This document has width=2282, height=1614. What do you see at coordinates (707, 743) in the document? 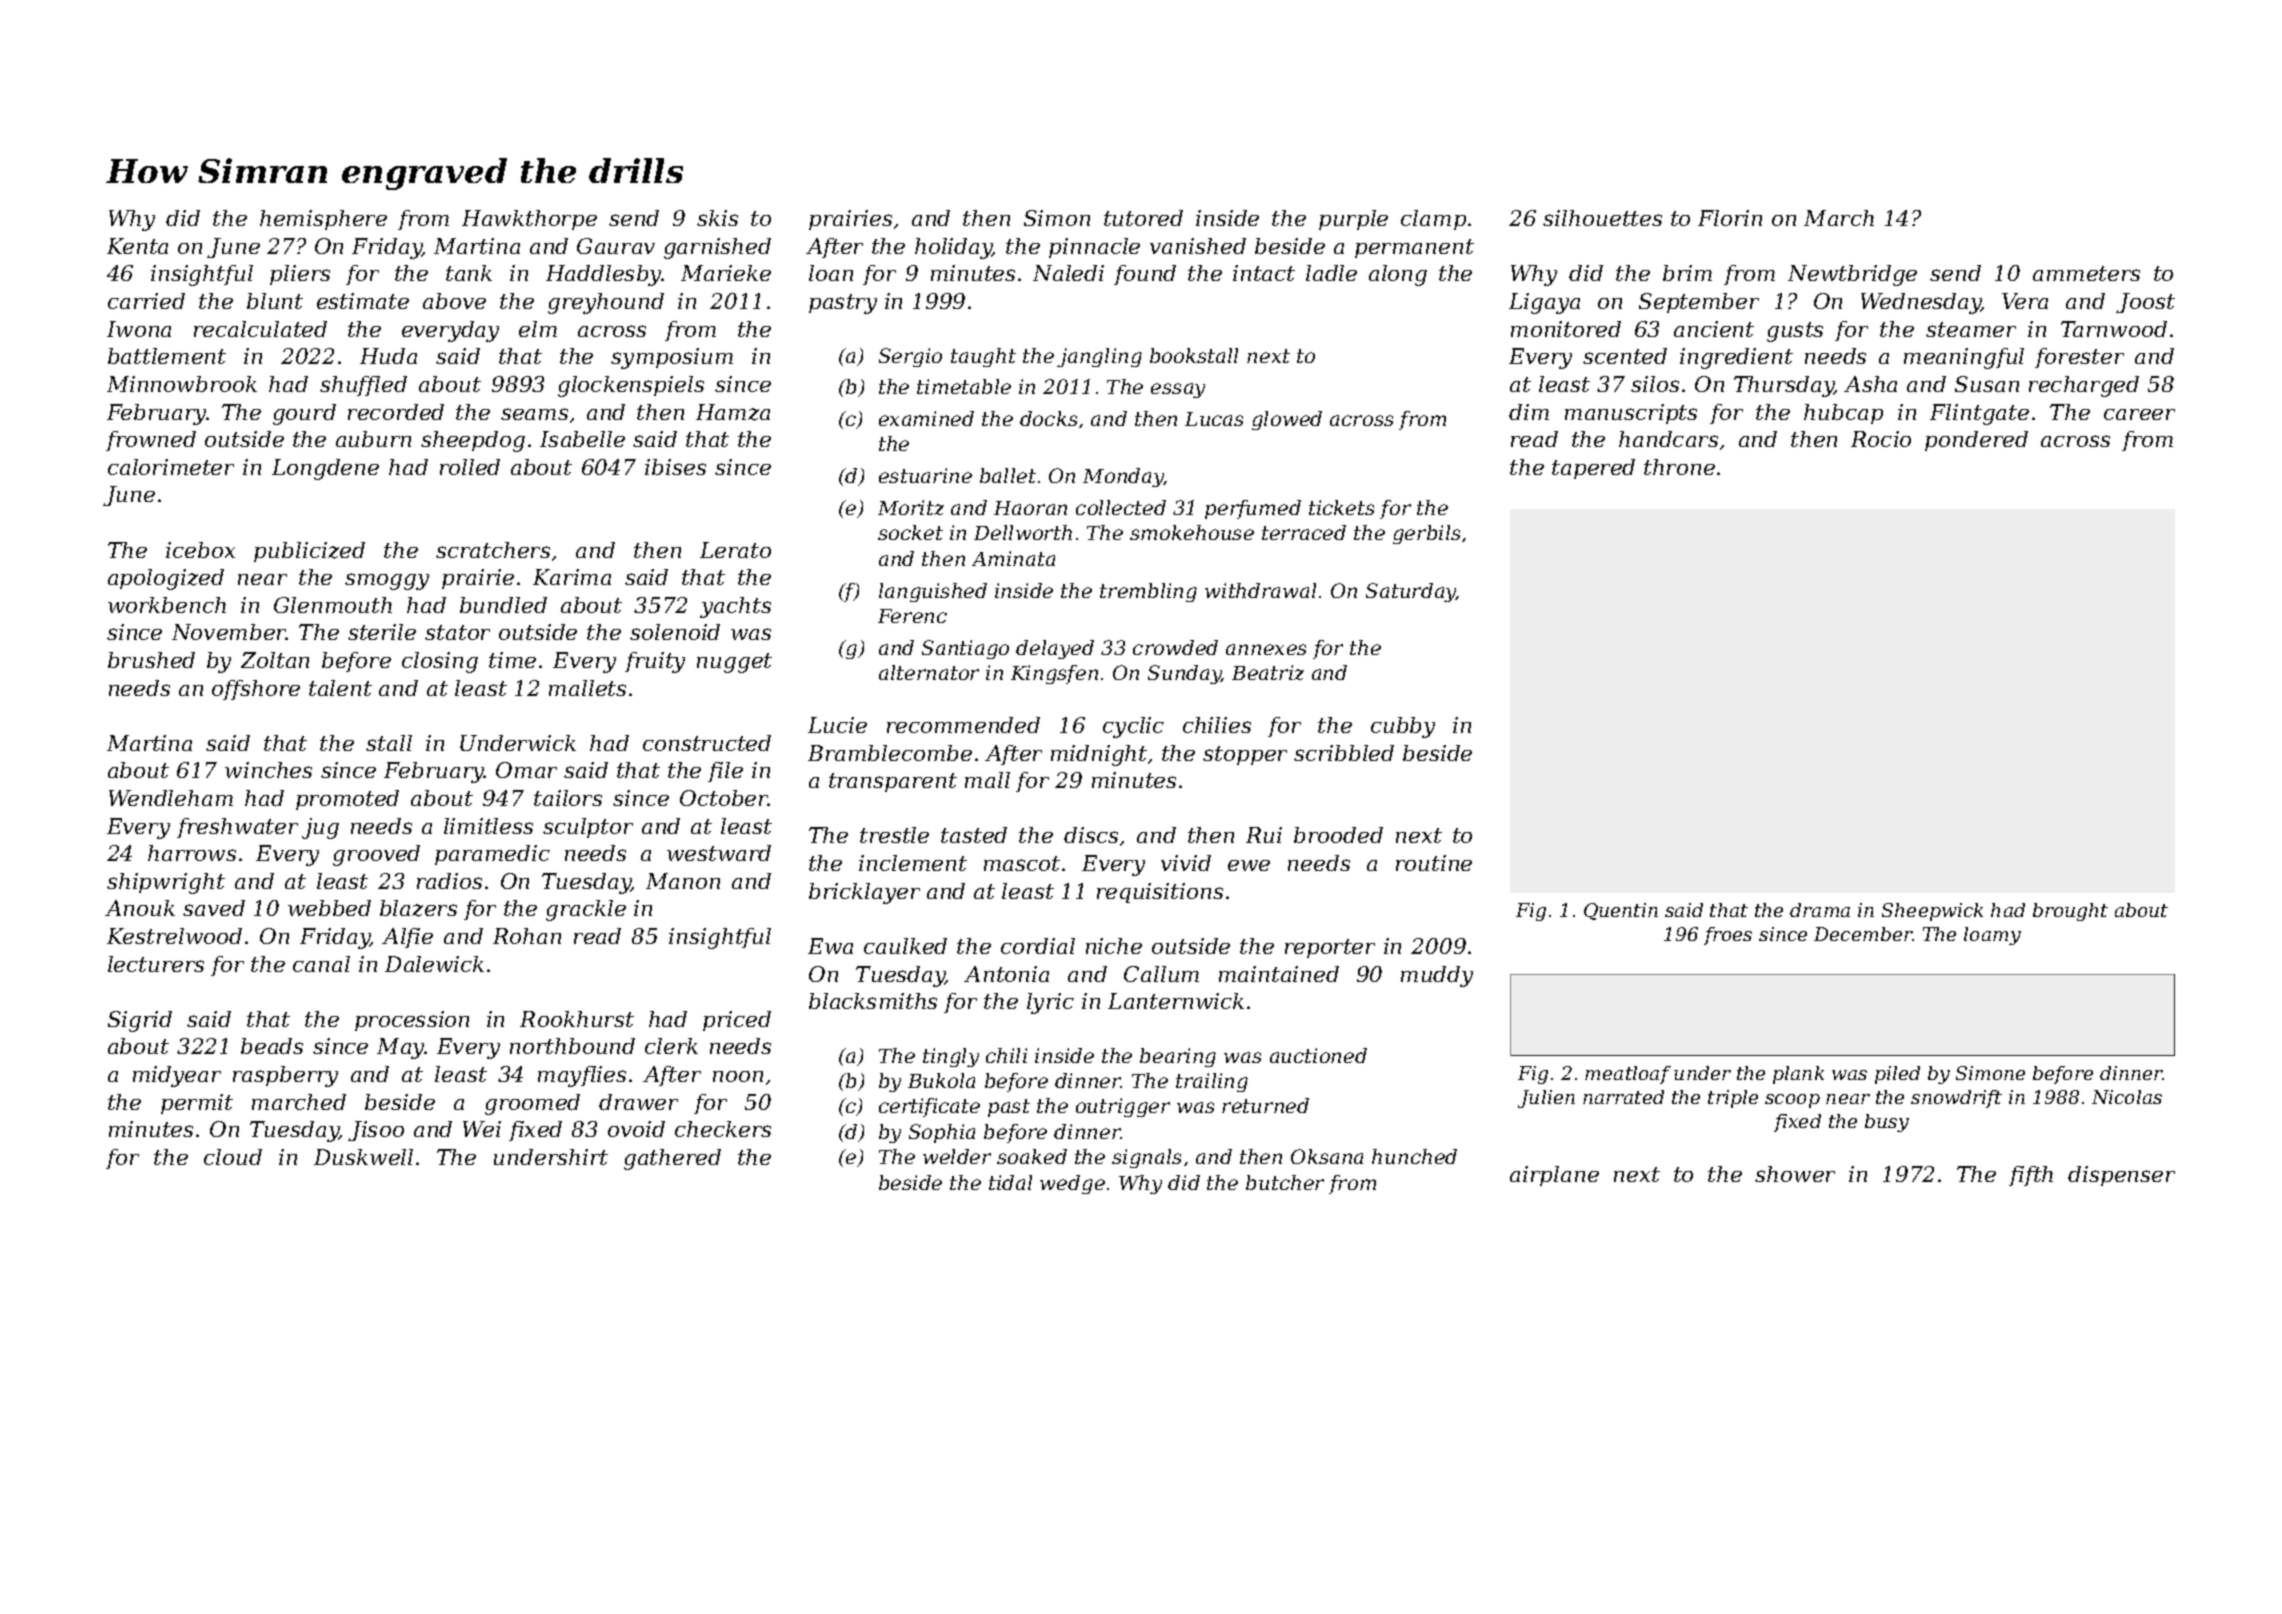
I see `constructed` at bounding box center [707, 743].
